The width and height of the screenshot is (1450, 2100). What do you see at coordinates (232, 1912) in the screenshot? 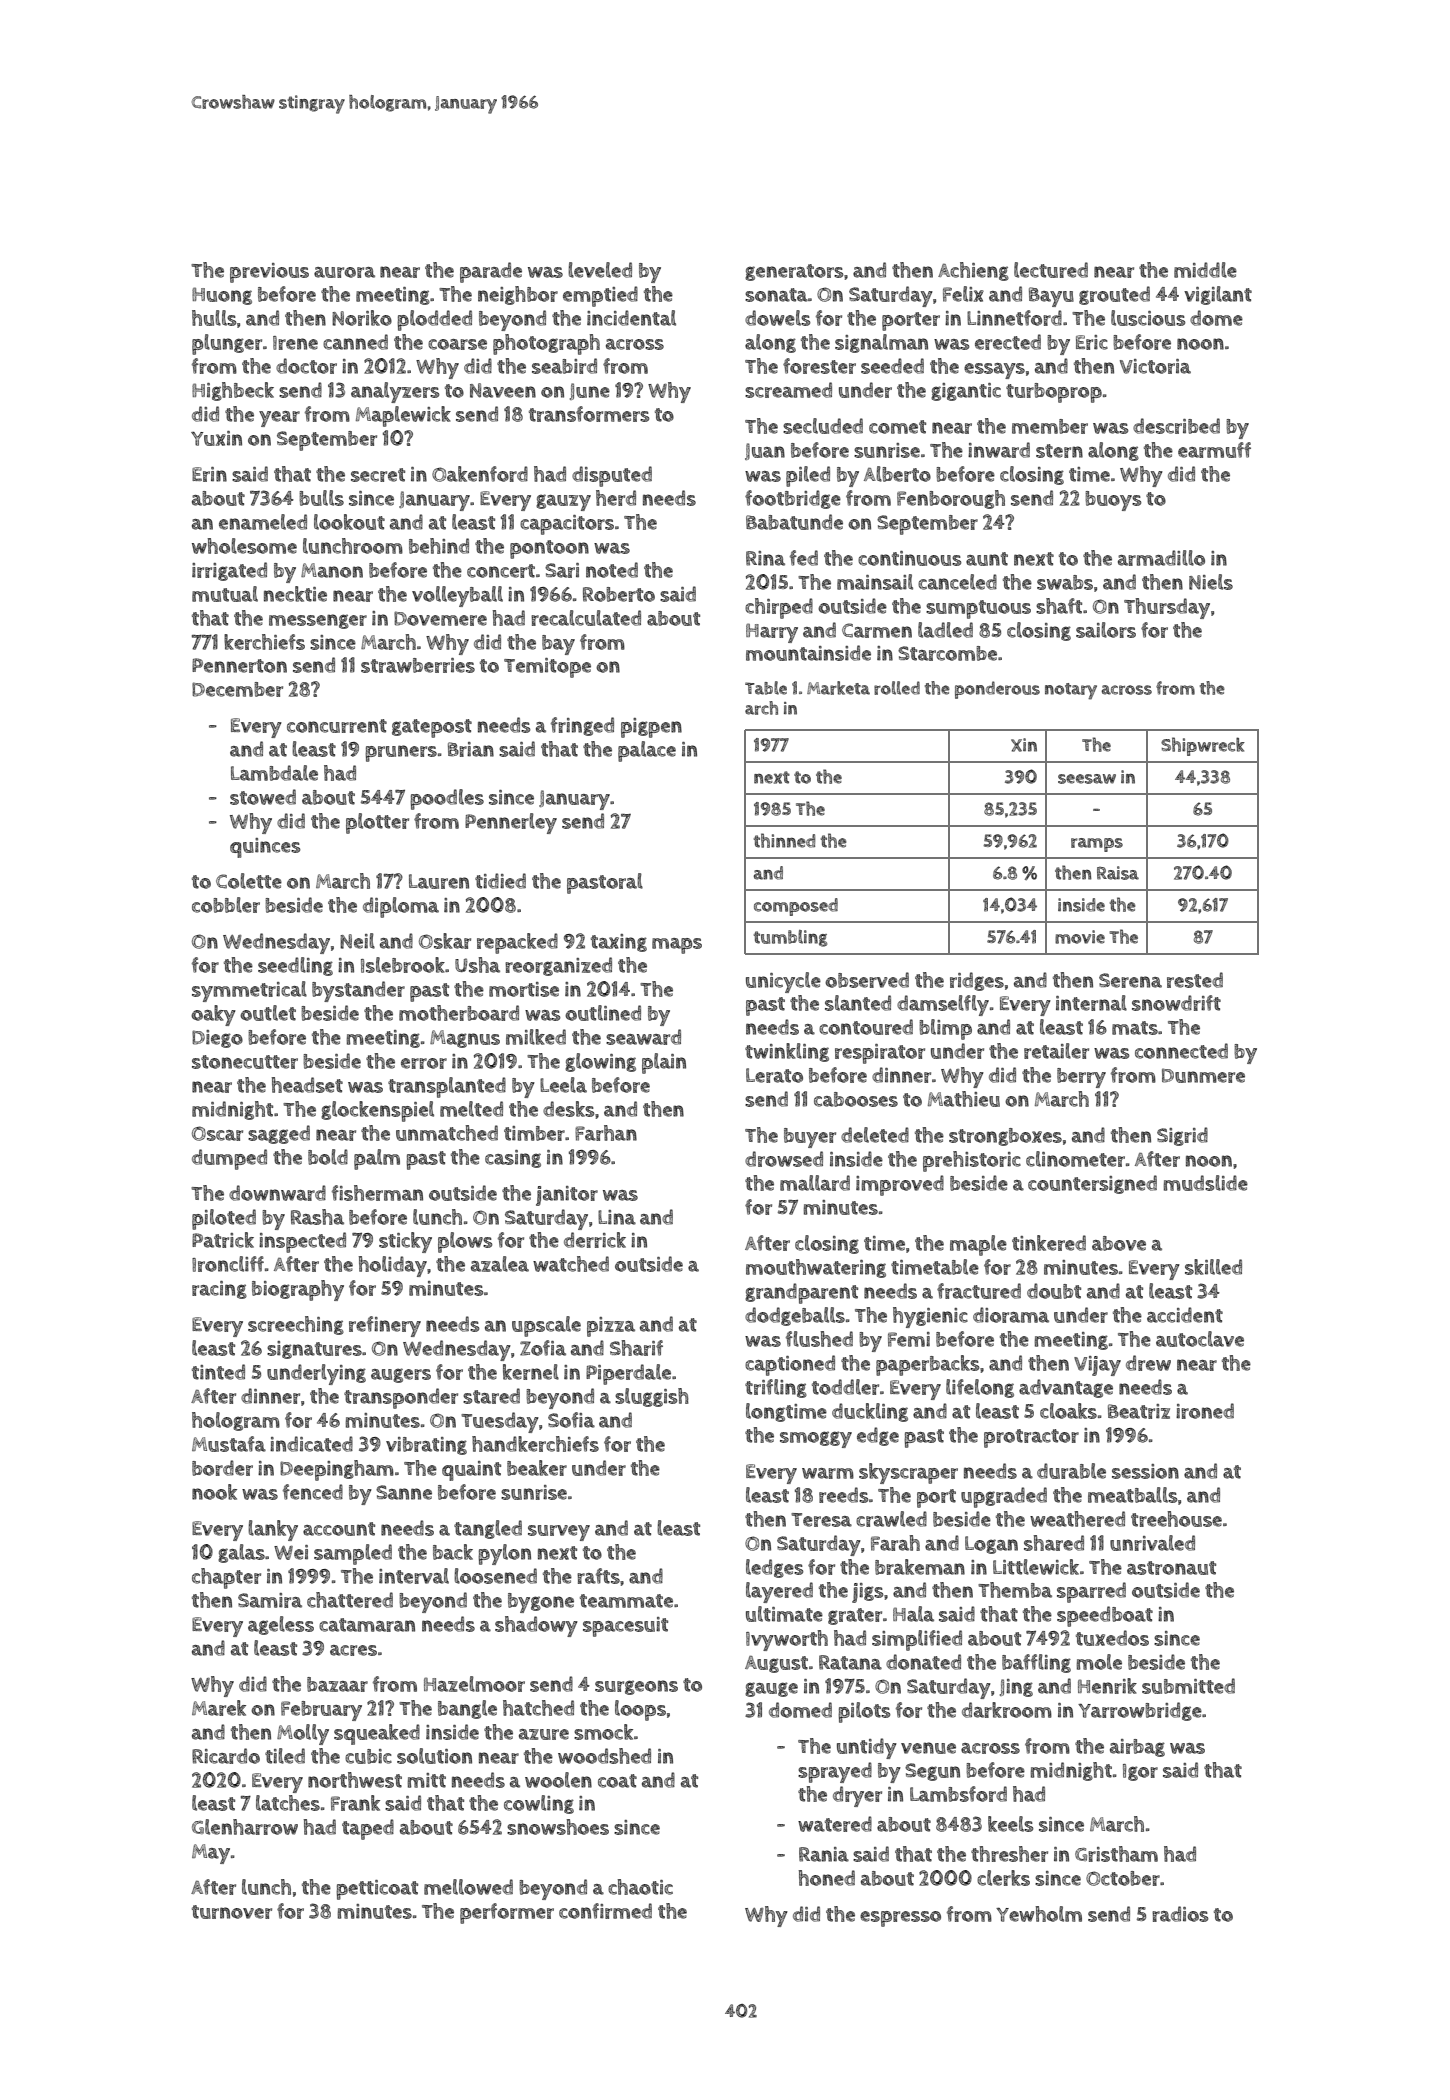
I see `turnover` at bounding box center [232, 1912].
